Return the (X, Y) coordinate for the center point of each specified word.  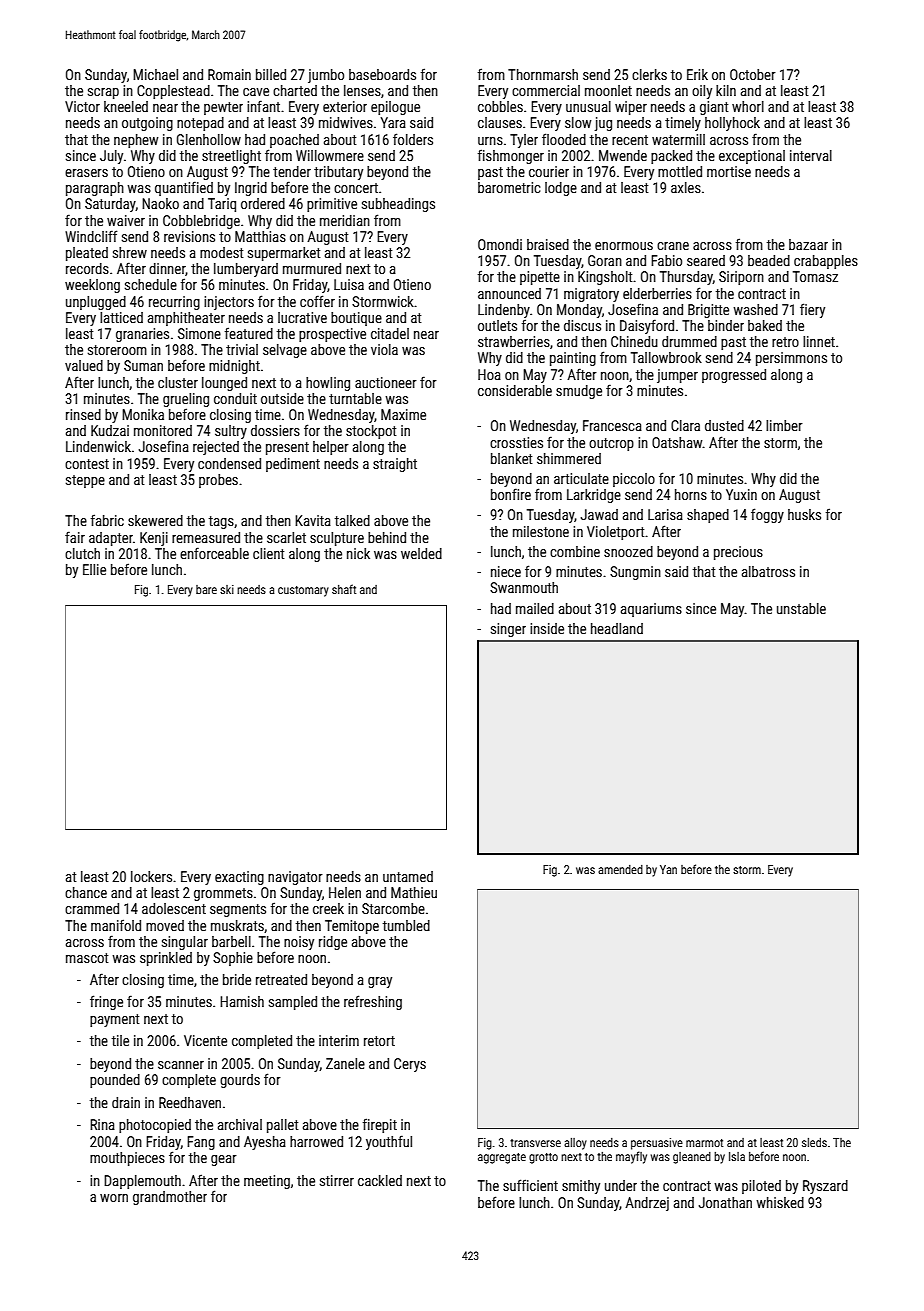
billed (271, 74)
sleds (814, 1142)
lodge (561, 189)
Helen (345, 892)
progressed (734, 376)
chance (86, 892)
